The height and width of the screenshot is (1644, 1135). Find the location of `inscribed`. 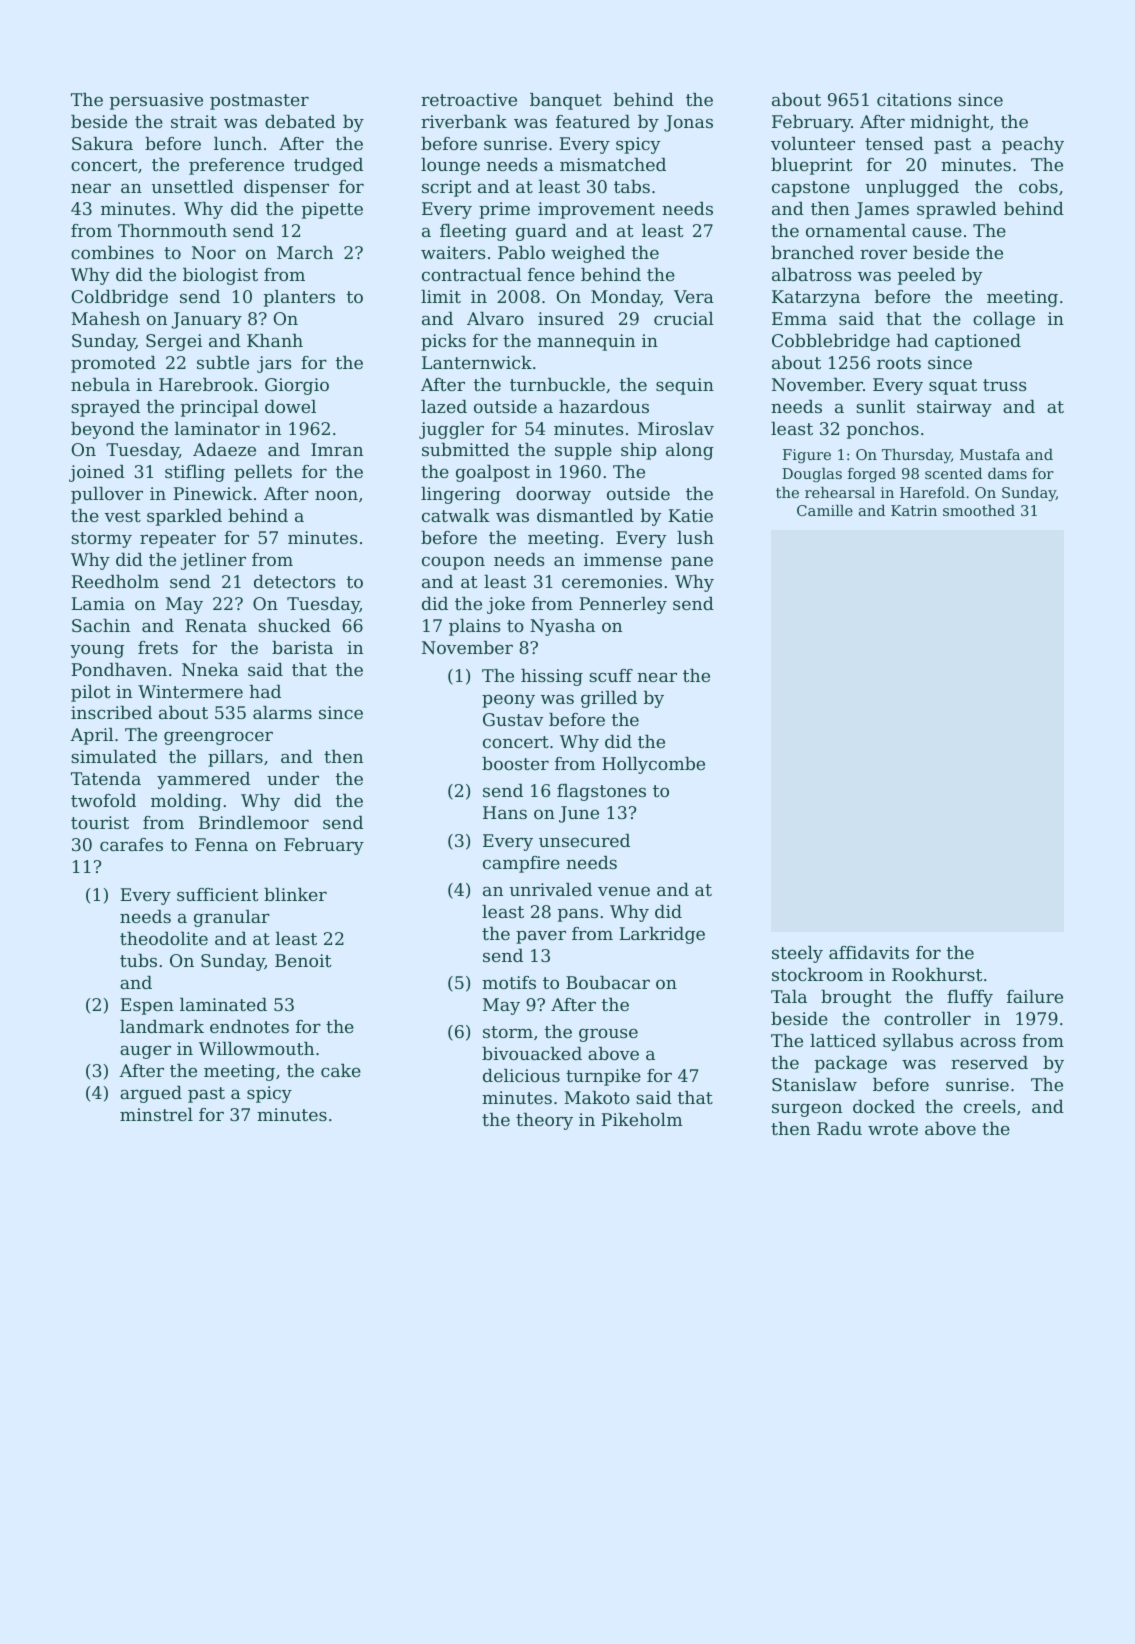

inscribed is located at coordinates (111, 712).
